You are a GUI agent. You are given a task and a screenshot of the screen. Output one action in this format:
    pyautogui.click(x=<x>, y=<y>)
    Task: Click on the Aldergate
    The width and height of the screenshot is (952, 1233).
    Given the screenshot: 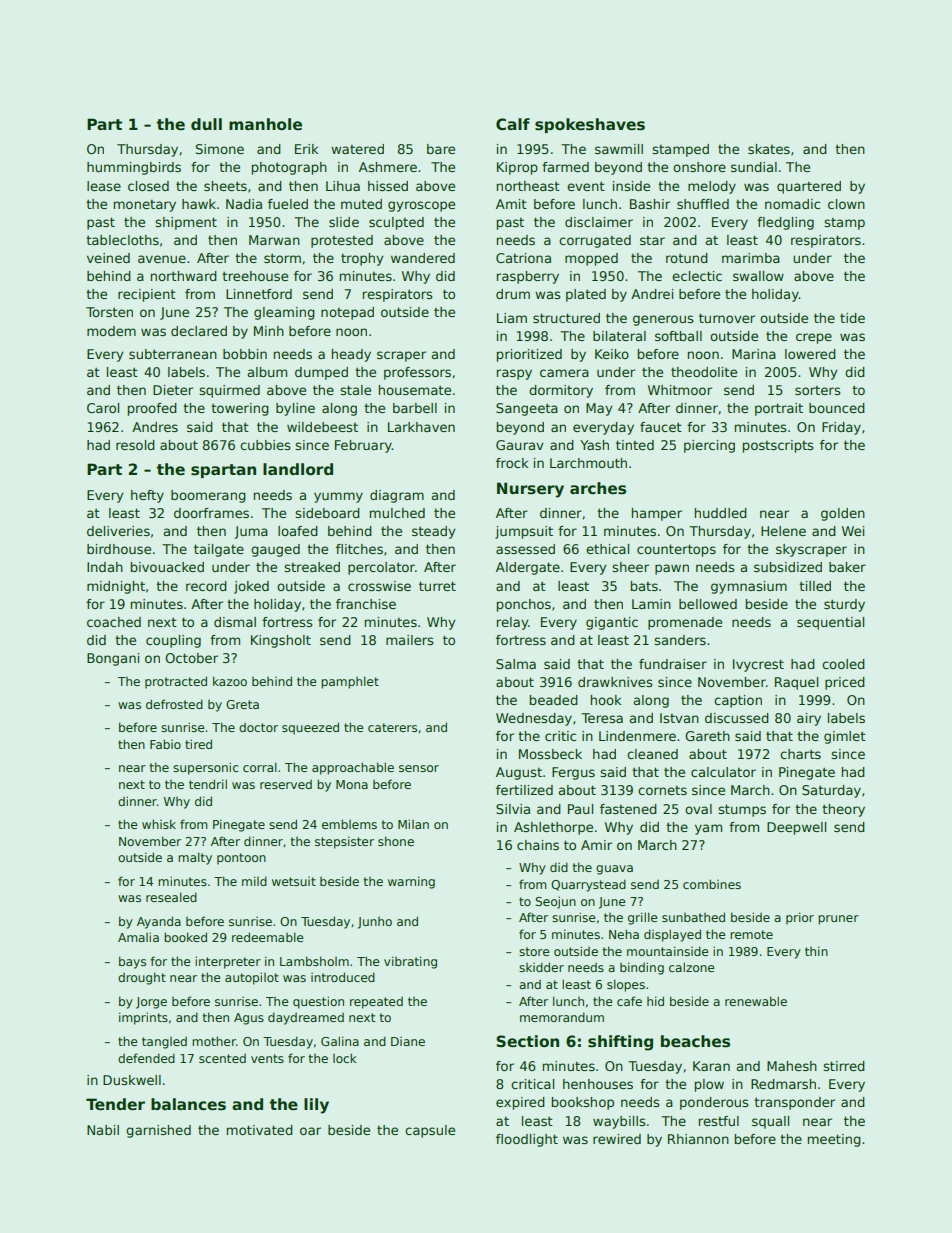 What is the action you would take?
    pyautogui.click(x=528, y=568)
